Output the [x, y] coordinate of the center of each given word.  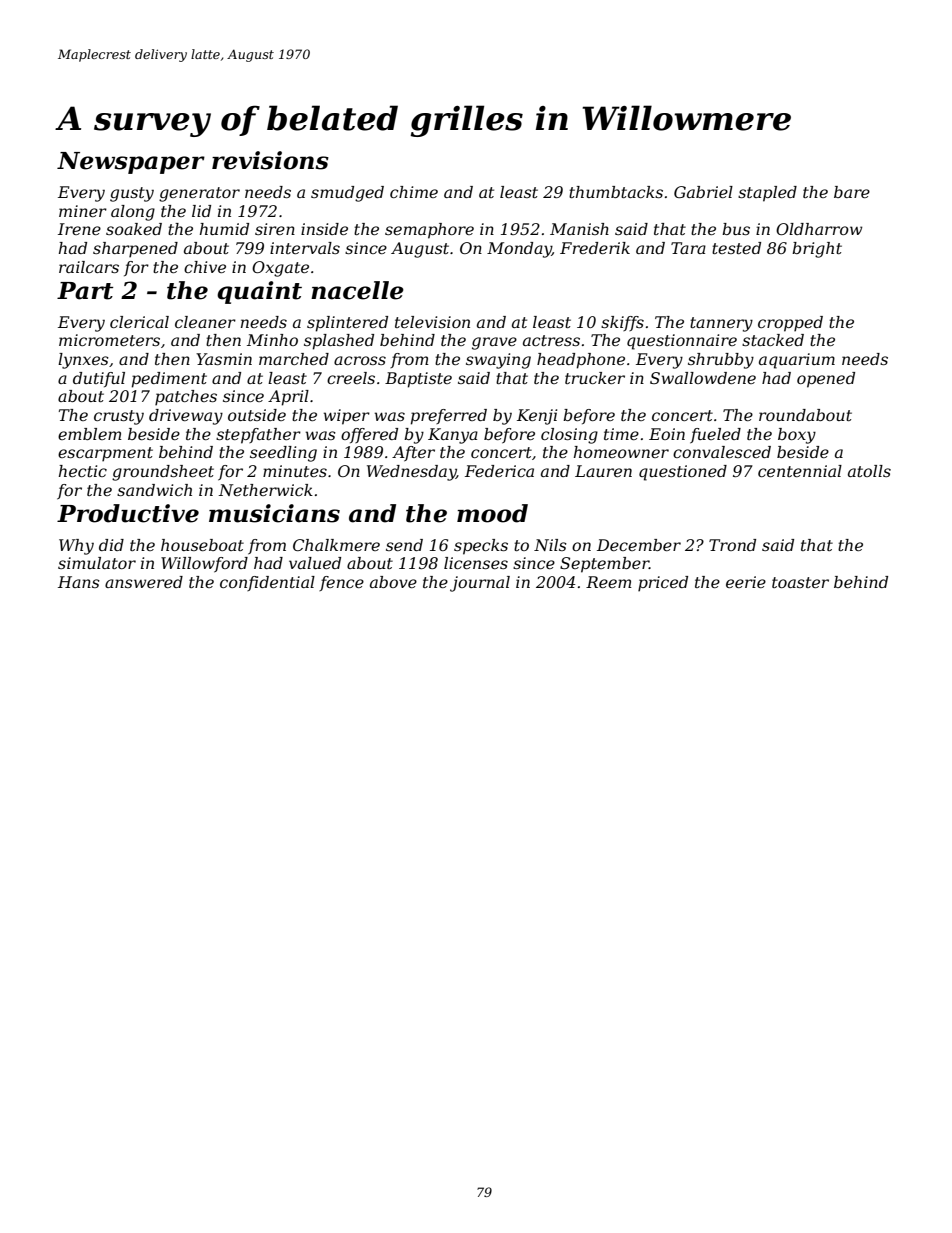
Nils [550, 545]
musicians [274, 513]
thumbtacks [616, 192]
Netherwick [265, 490]
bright [817, 250]
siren [275, 229]
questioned [683, 473]
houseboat [202, 545]
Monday [519, 250]
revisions [270, 160]
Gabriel [703, 192]
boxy [797, 436]
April [288, 398]
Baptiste [418, 380]
